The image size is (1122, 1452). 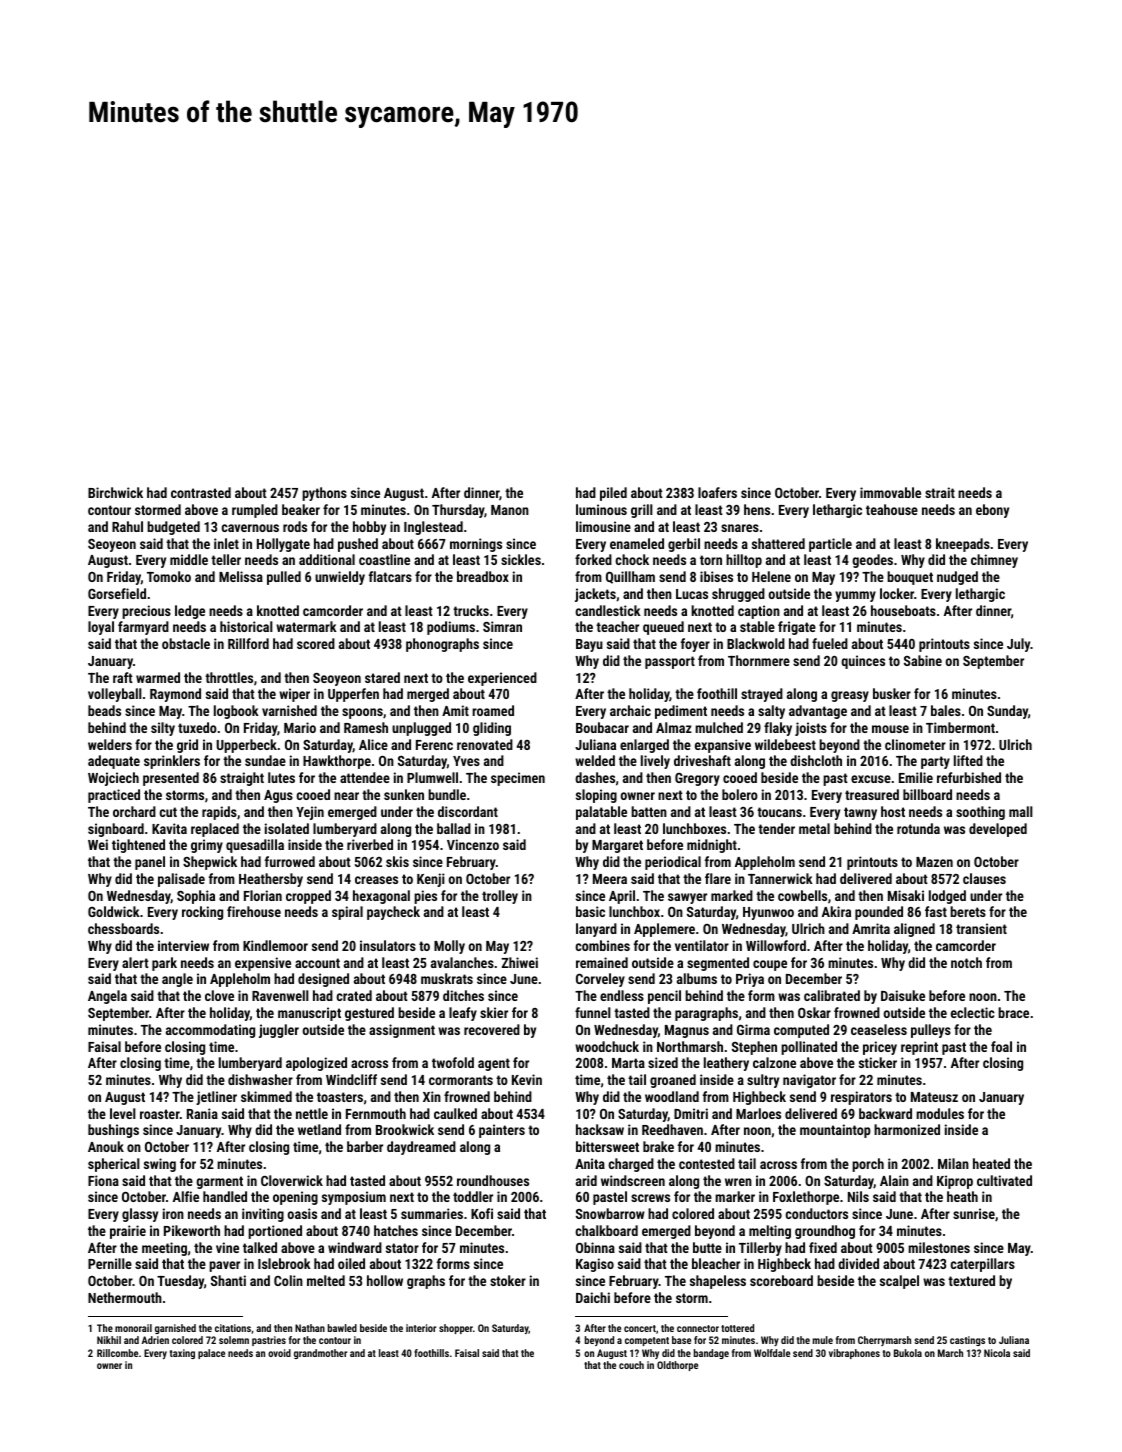 I want to click on hacksaw, so click(x=600, y=1129).
